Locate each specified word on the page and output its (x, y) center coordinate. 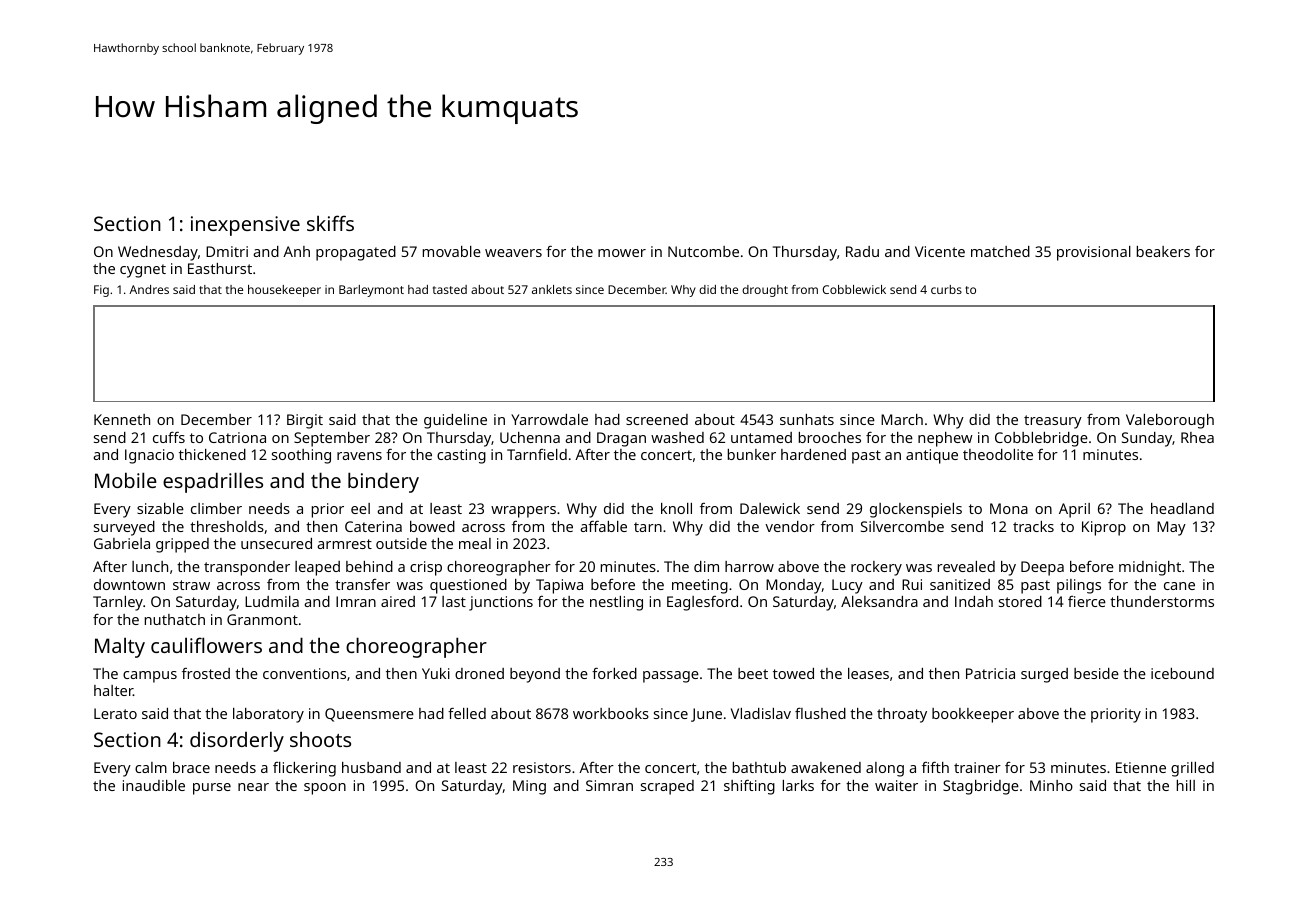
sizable (160, 508)
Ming (529, 787)
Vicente (940, 251)
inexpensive (245, 226)
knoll (676, 508)
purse (212, 789)
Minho (1051, 785)
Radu (862, 251)
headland (1182, 508)
